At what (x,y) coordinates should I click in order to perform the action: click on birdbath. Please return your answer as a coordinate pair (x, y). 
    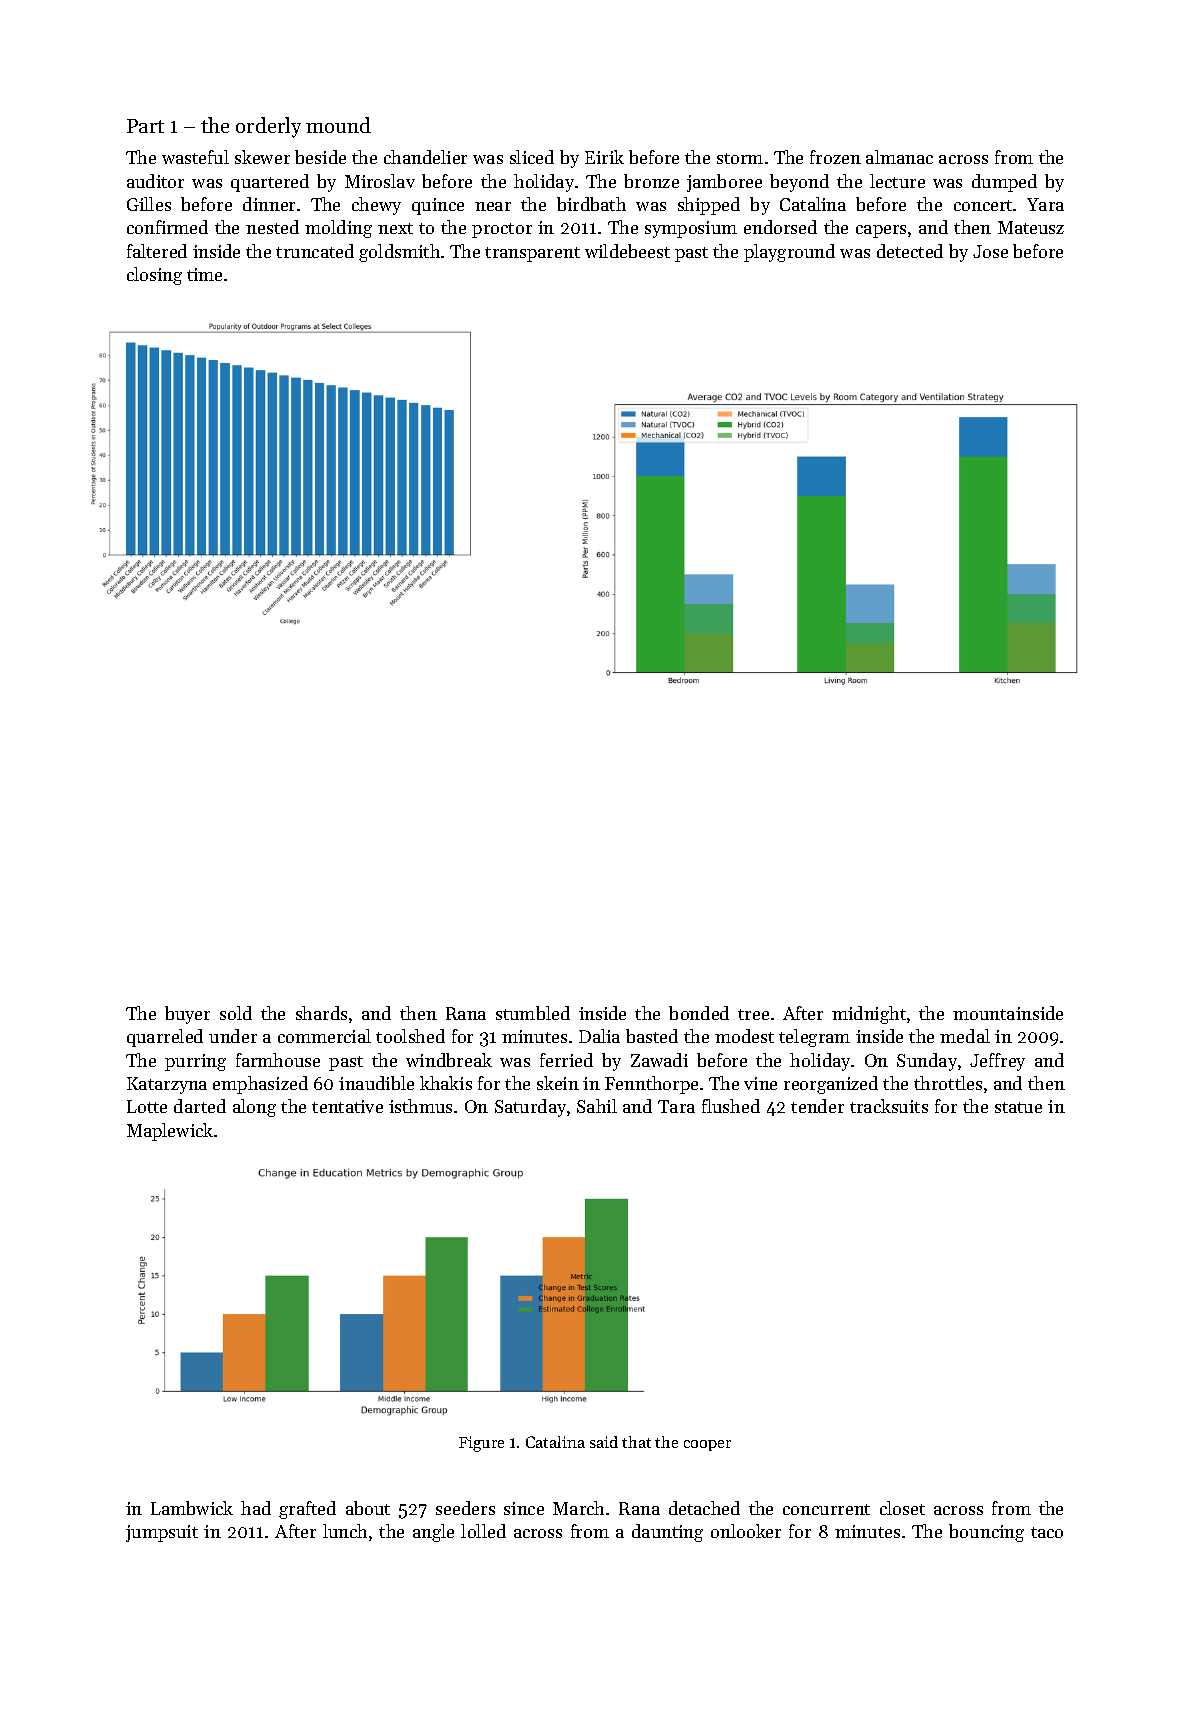
    Looking at the image, I should click on (591, 204).
